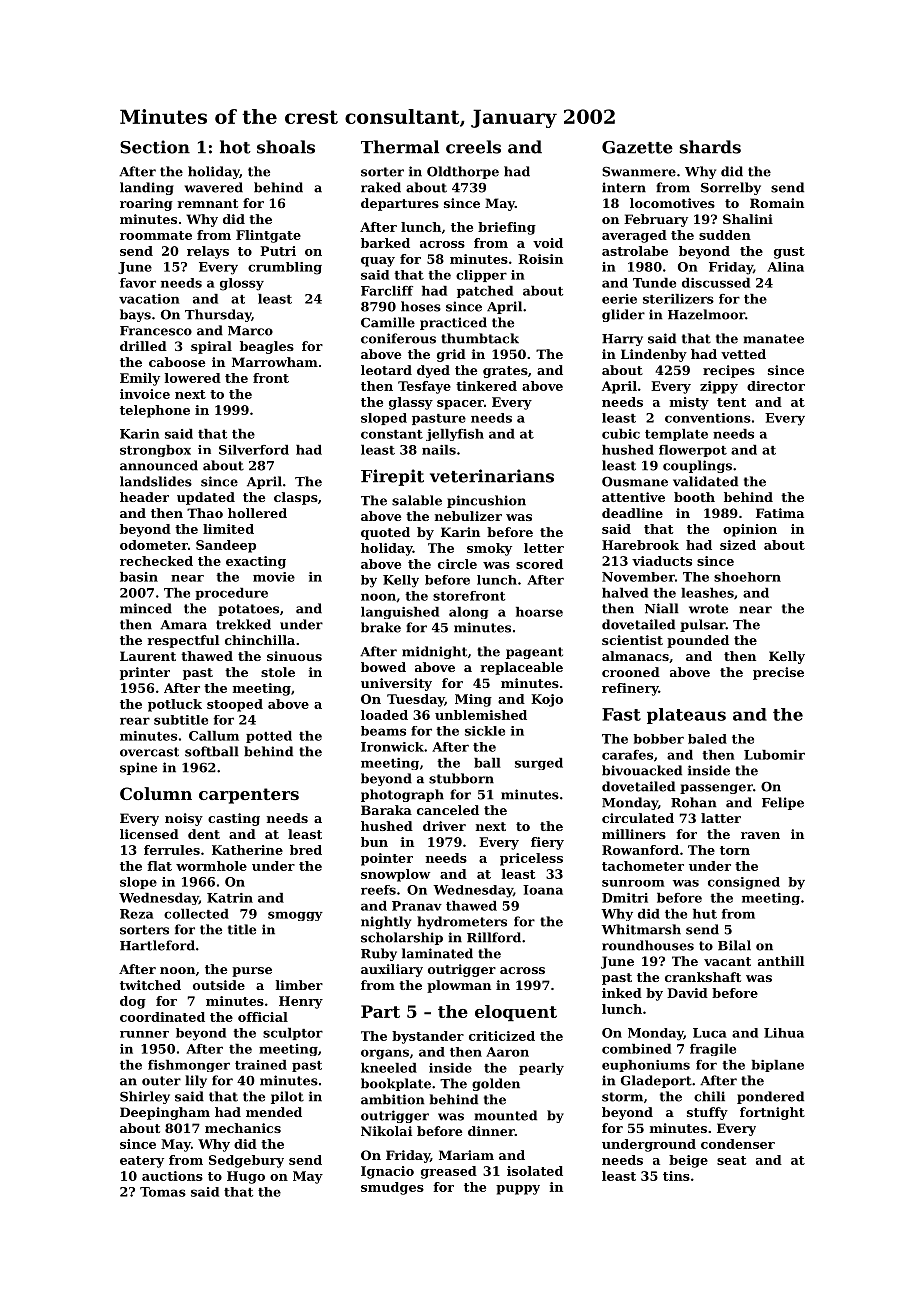 This image has width=924, height=1308. I want to click on eloquent, so click(516, 1013).
